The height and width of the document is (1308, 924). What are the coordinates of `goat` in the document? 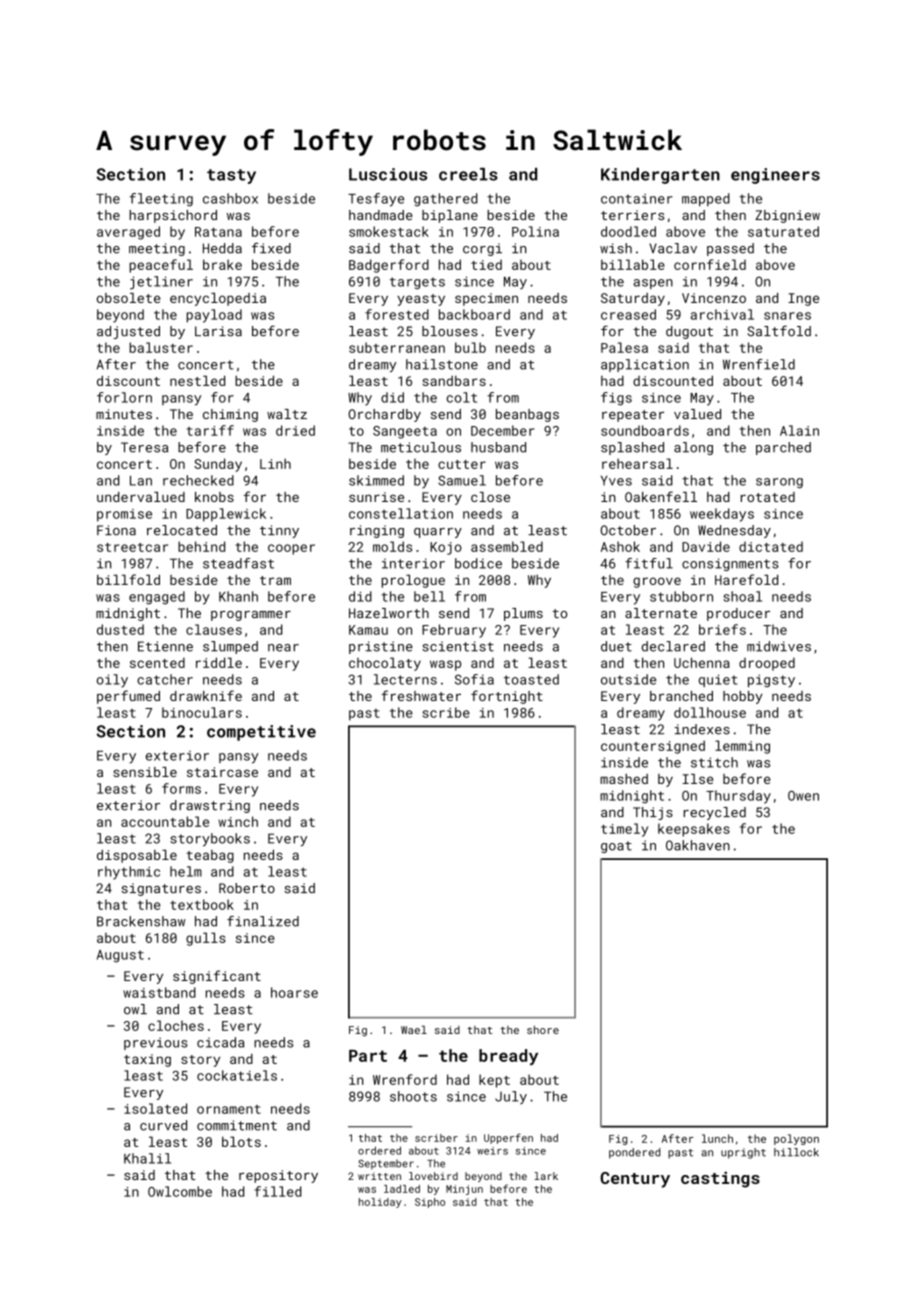 It's located at (616, 847).
